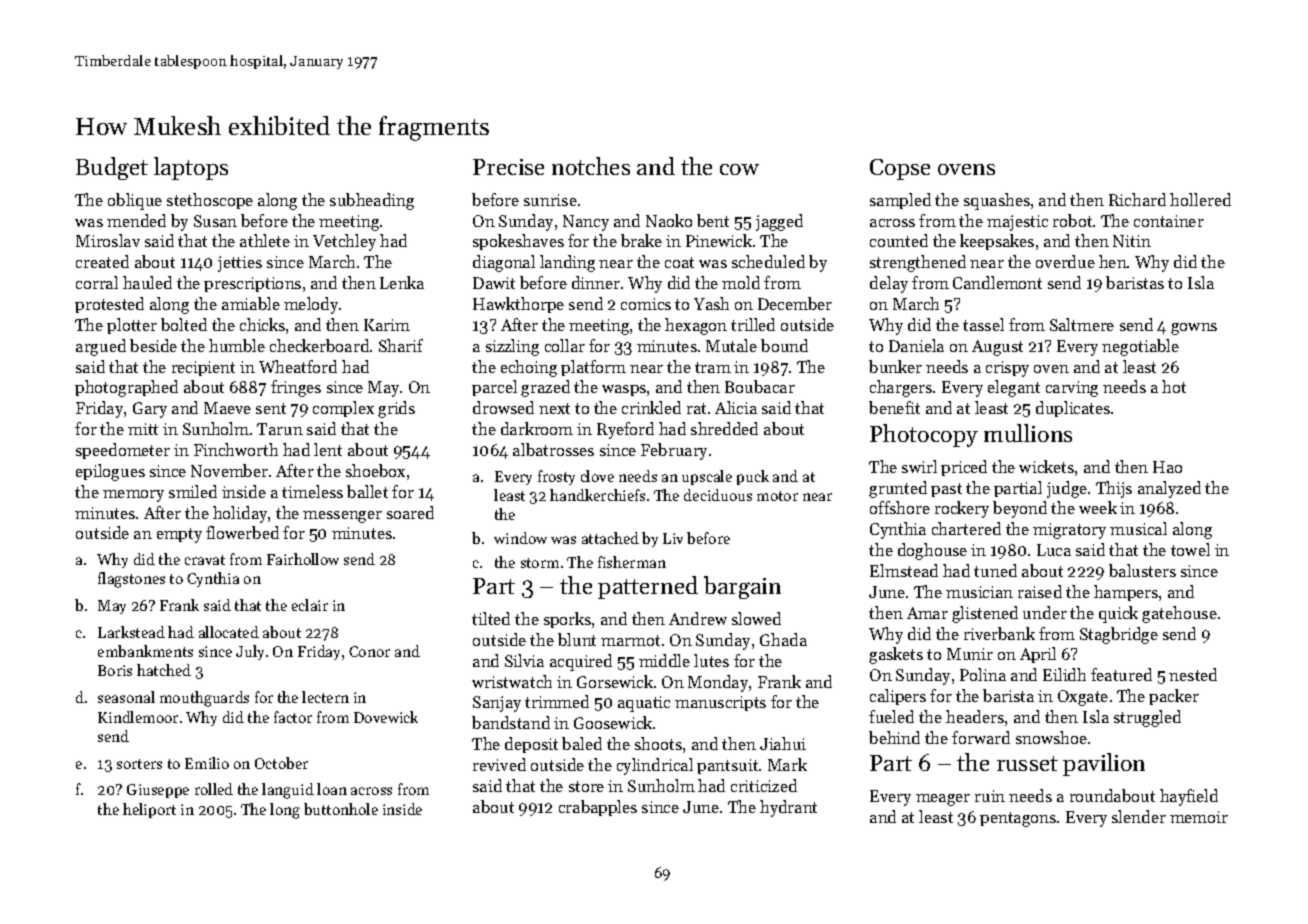 The width and height of the screenshot is (1308, 924). I want to click on heliport, so click(149, 810).
